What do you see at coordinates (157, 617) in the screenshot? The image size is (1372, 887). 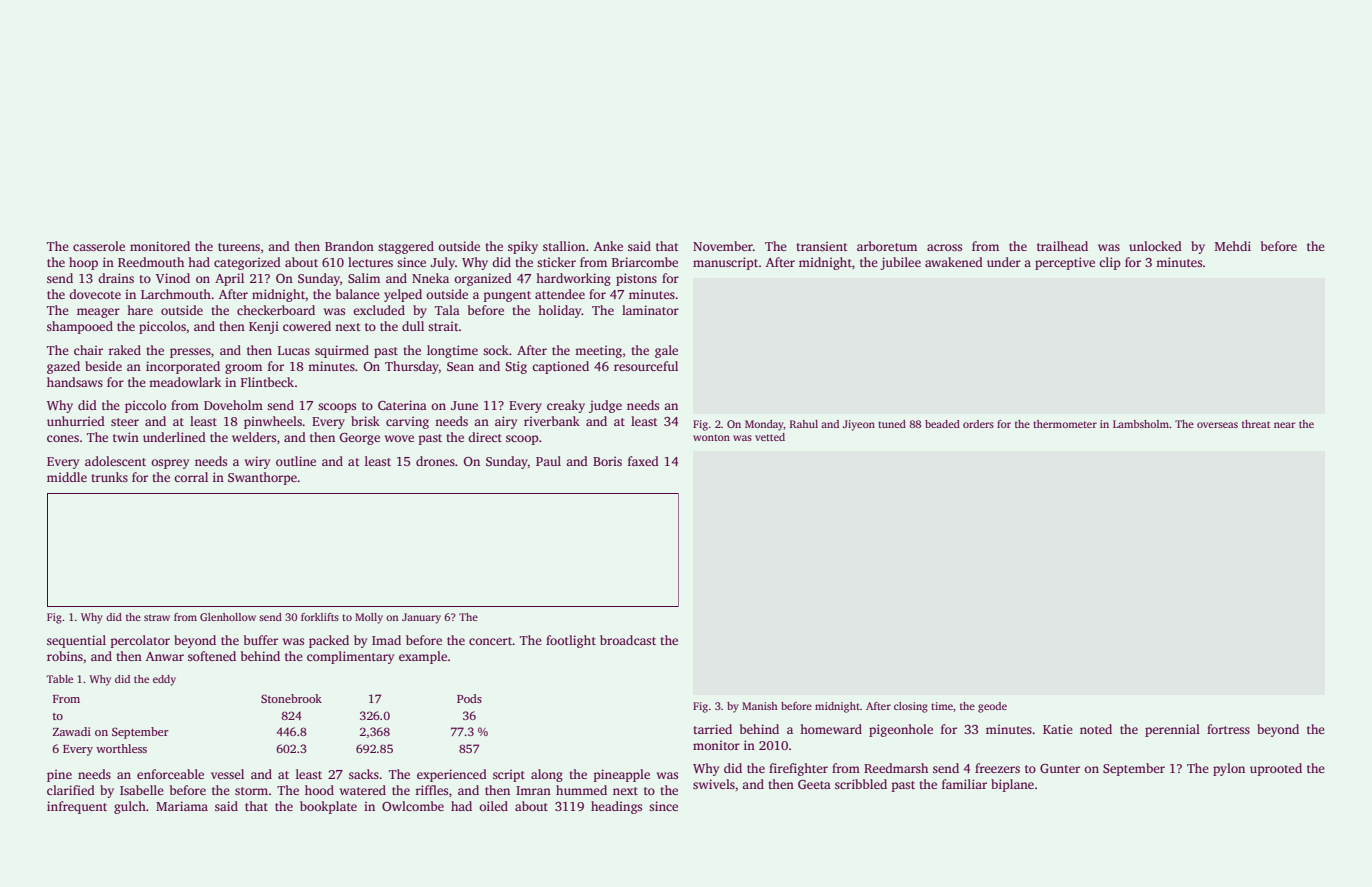 I see `straw` at bounding box center [157, 617].
